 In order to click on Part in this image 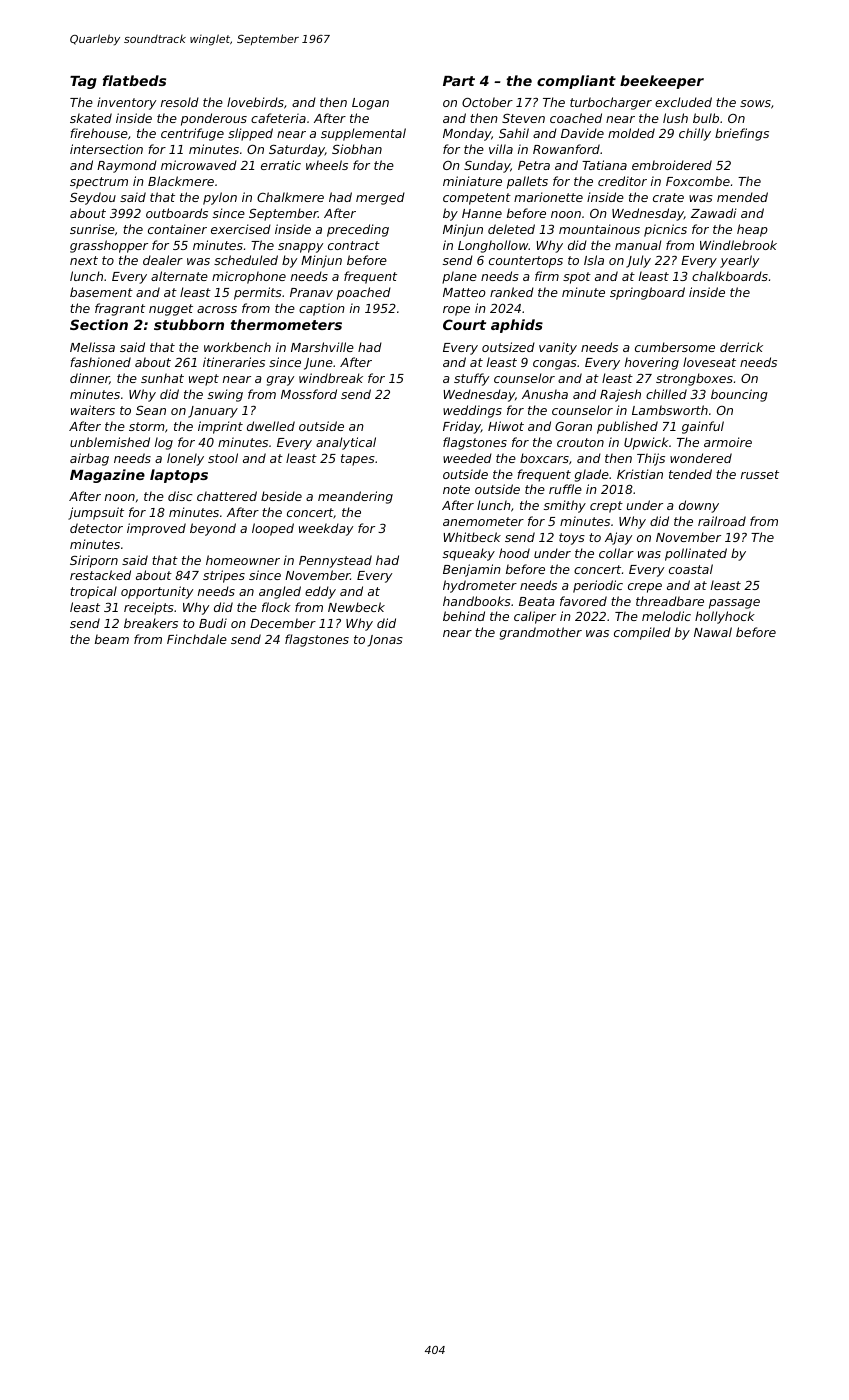, I will do `click(459, 81)`.
